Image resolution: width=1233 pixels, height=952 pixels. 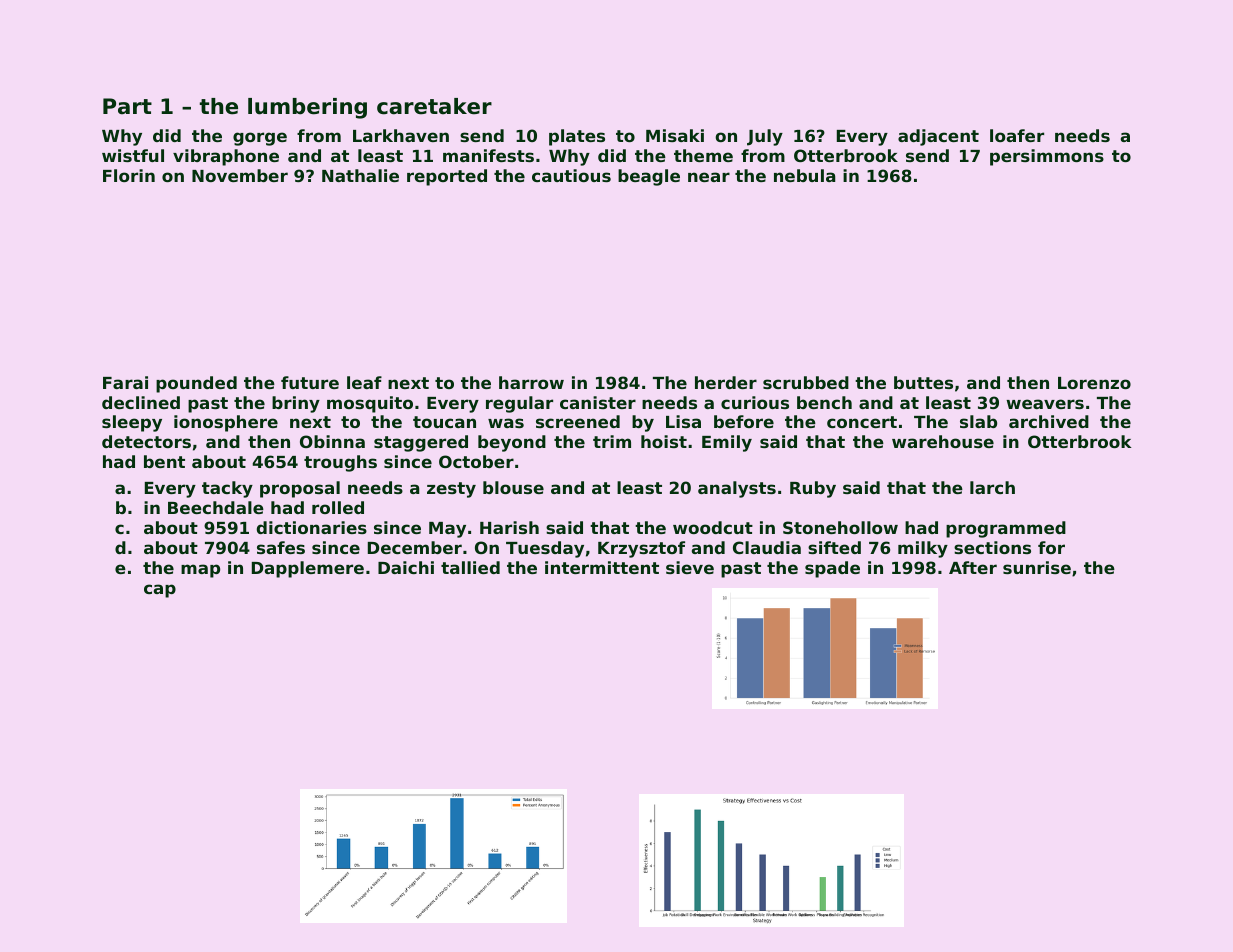 I want to click on cap, so click(x=160, y=591).
